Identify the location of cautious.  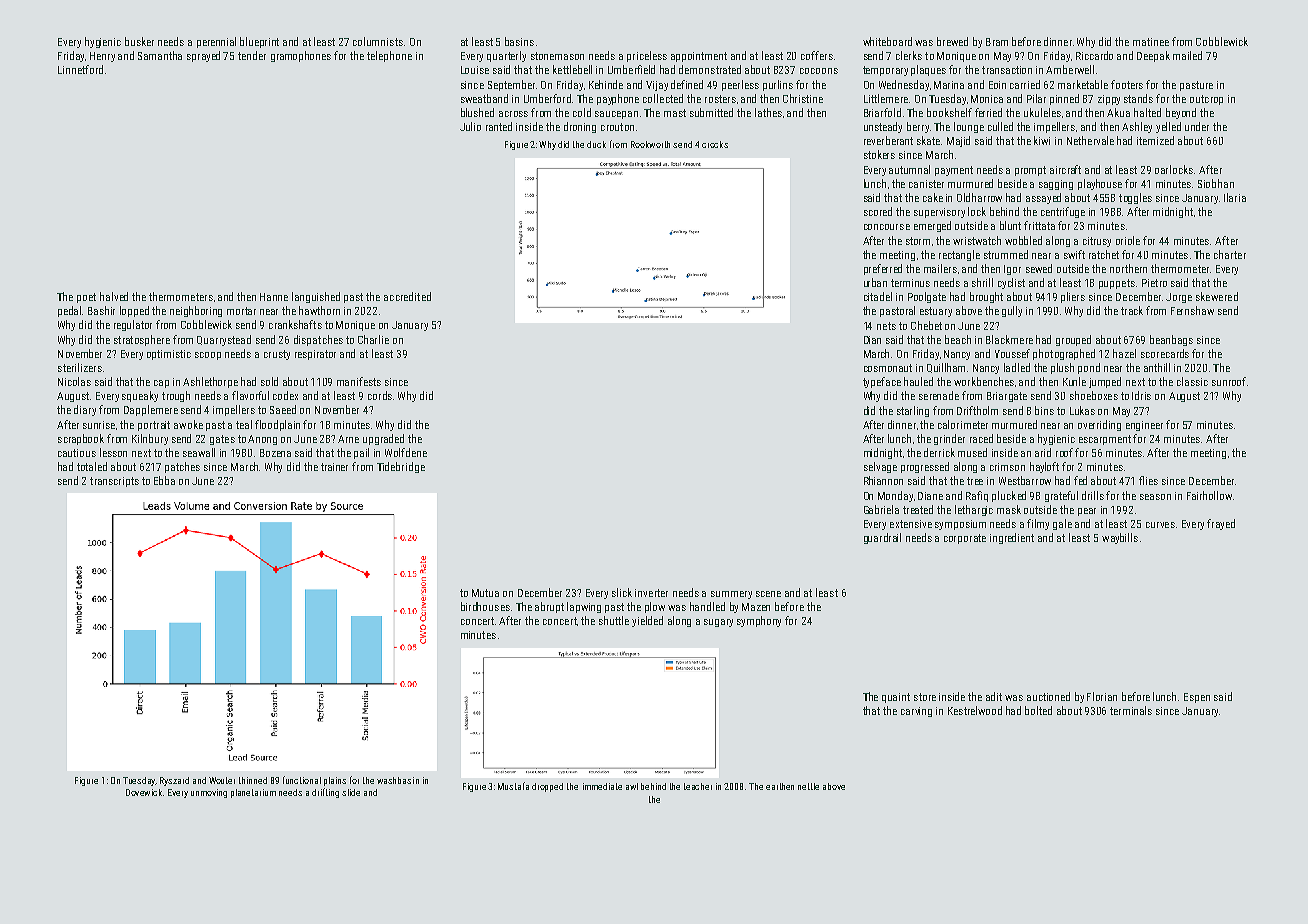
(77, 453).
